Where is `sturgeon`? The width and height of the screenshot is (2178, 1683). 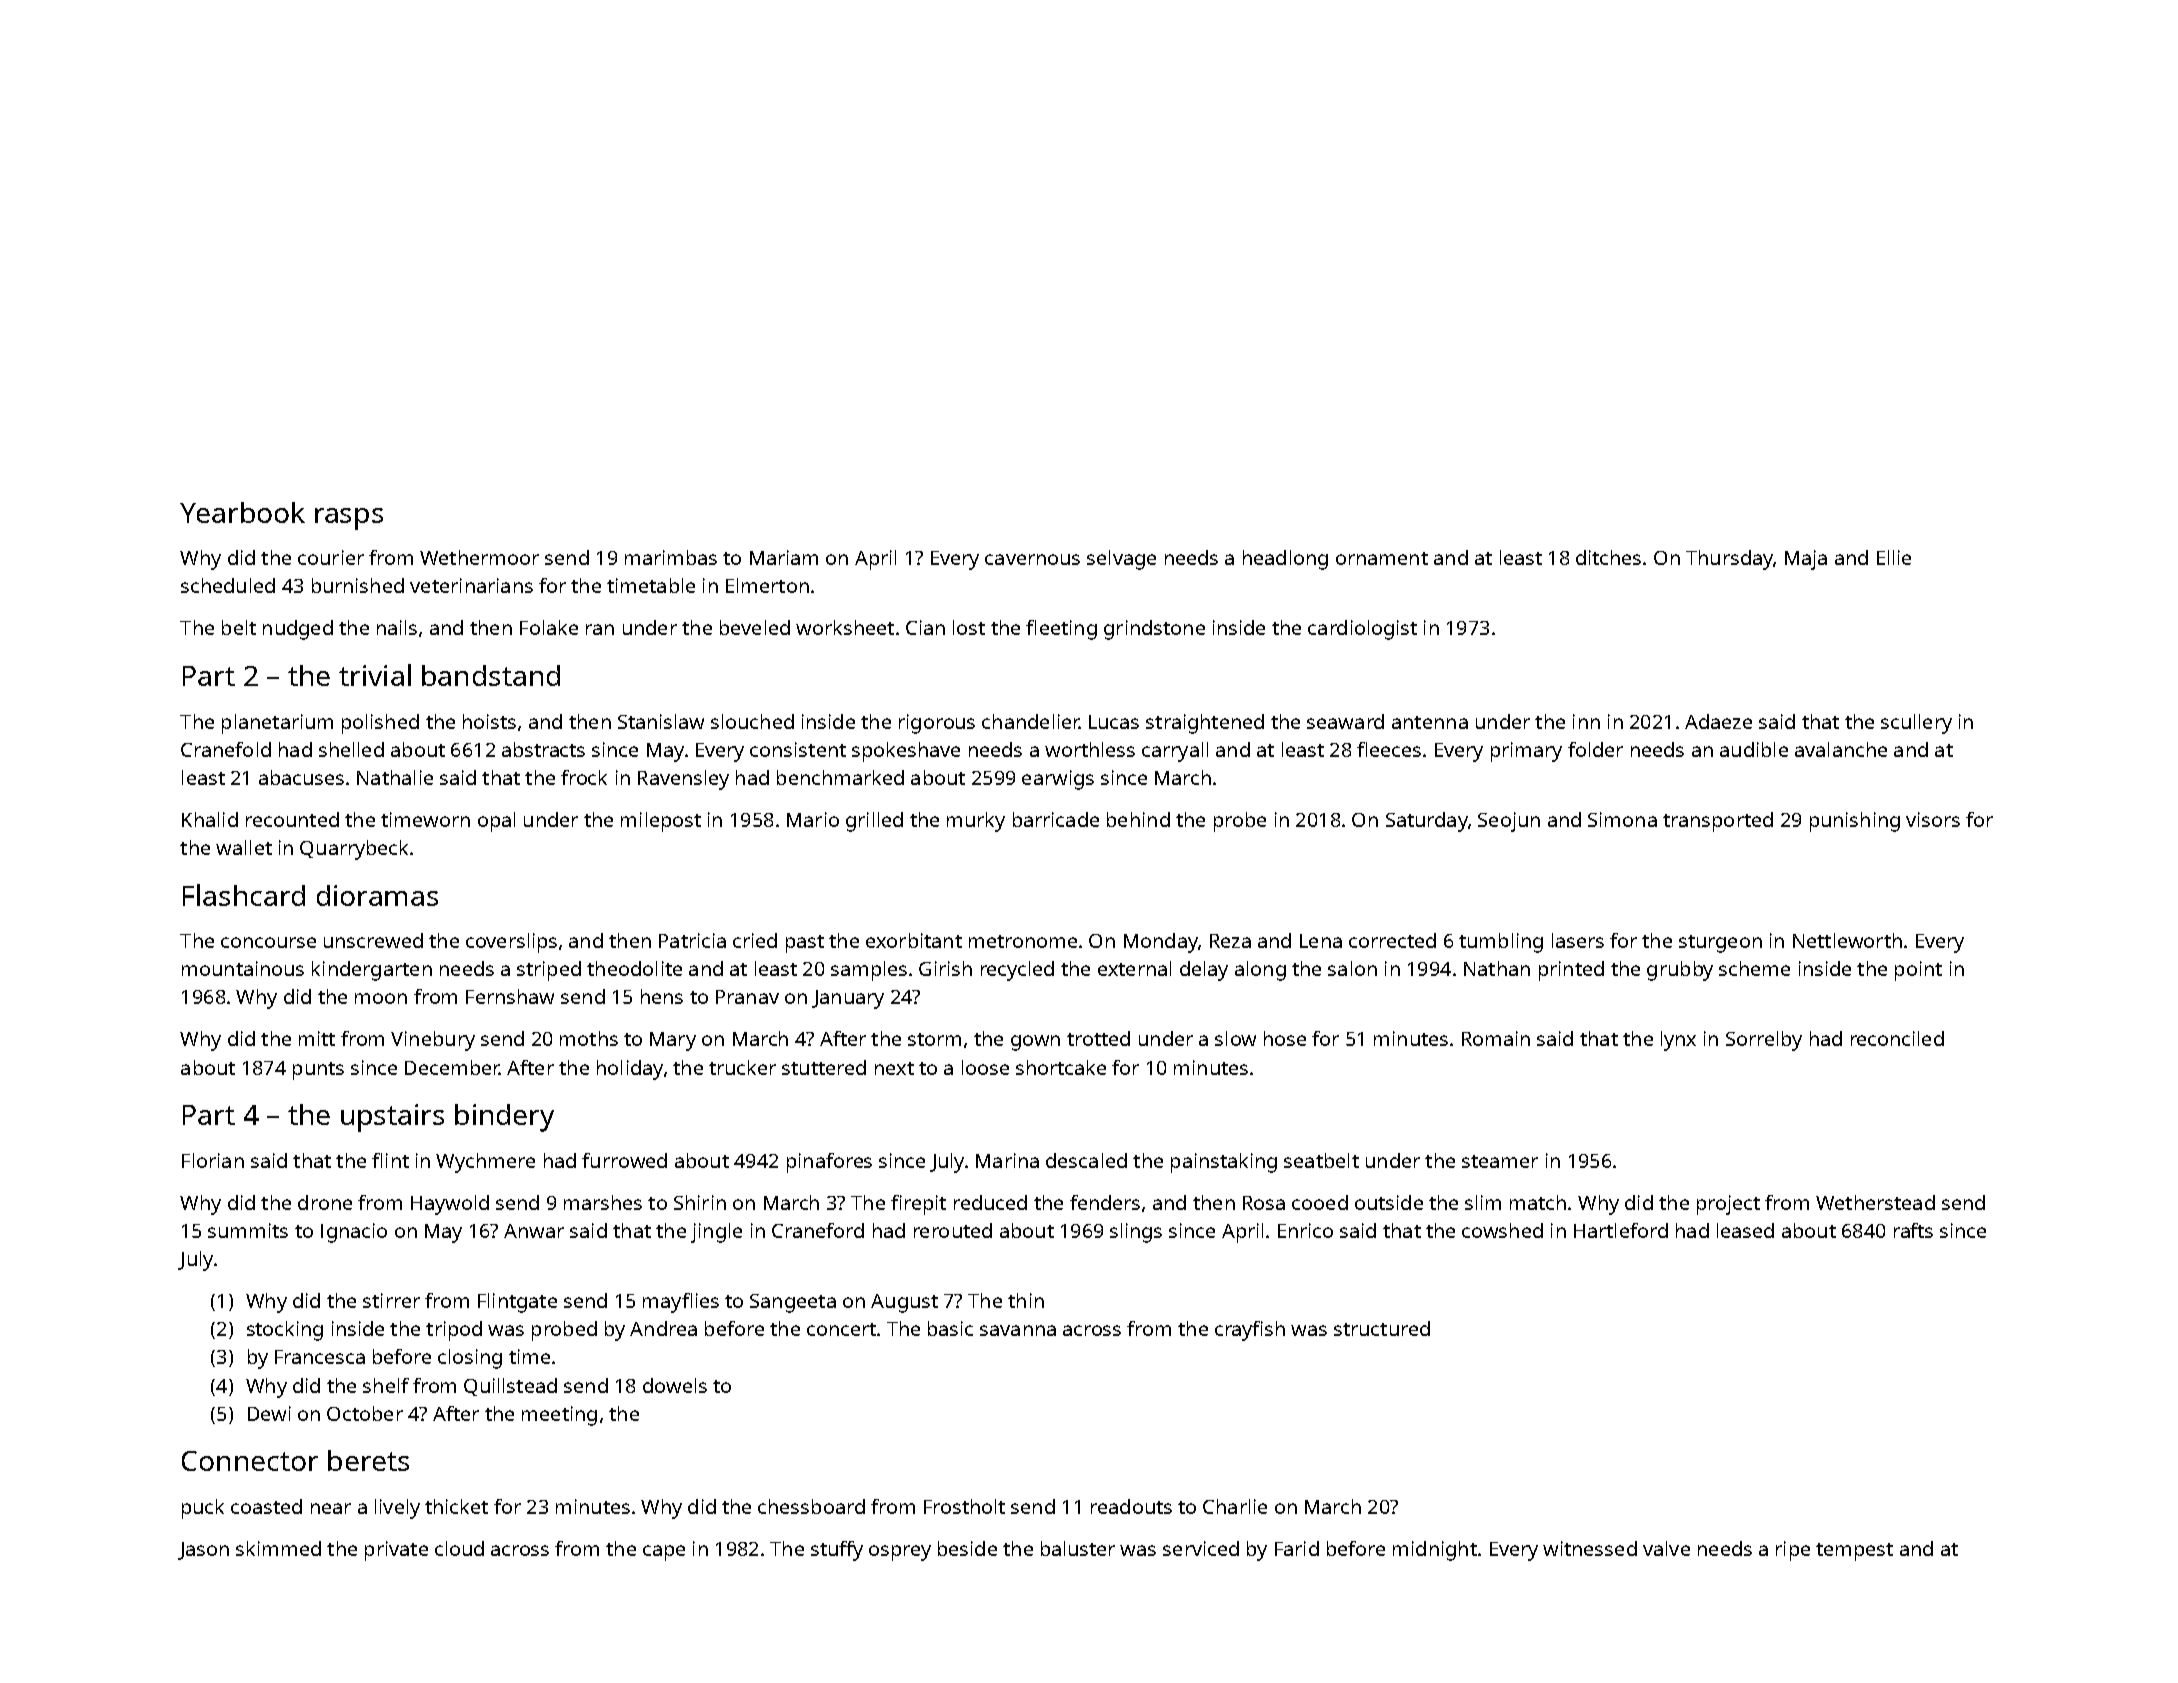 sturgeon is located at coordinates (1720, 944).
